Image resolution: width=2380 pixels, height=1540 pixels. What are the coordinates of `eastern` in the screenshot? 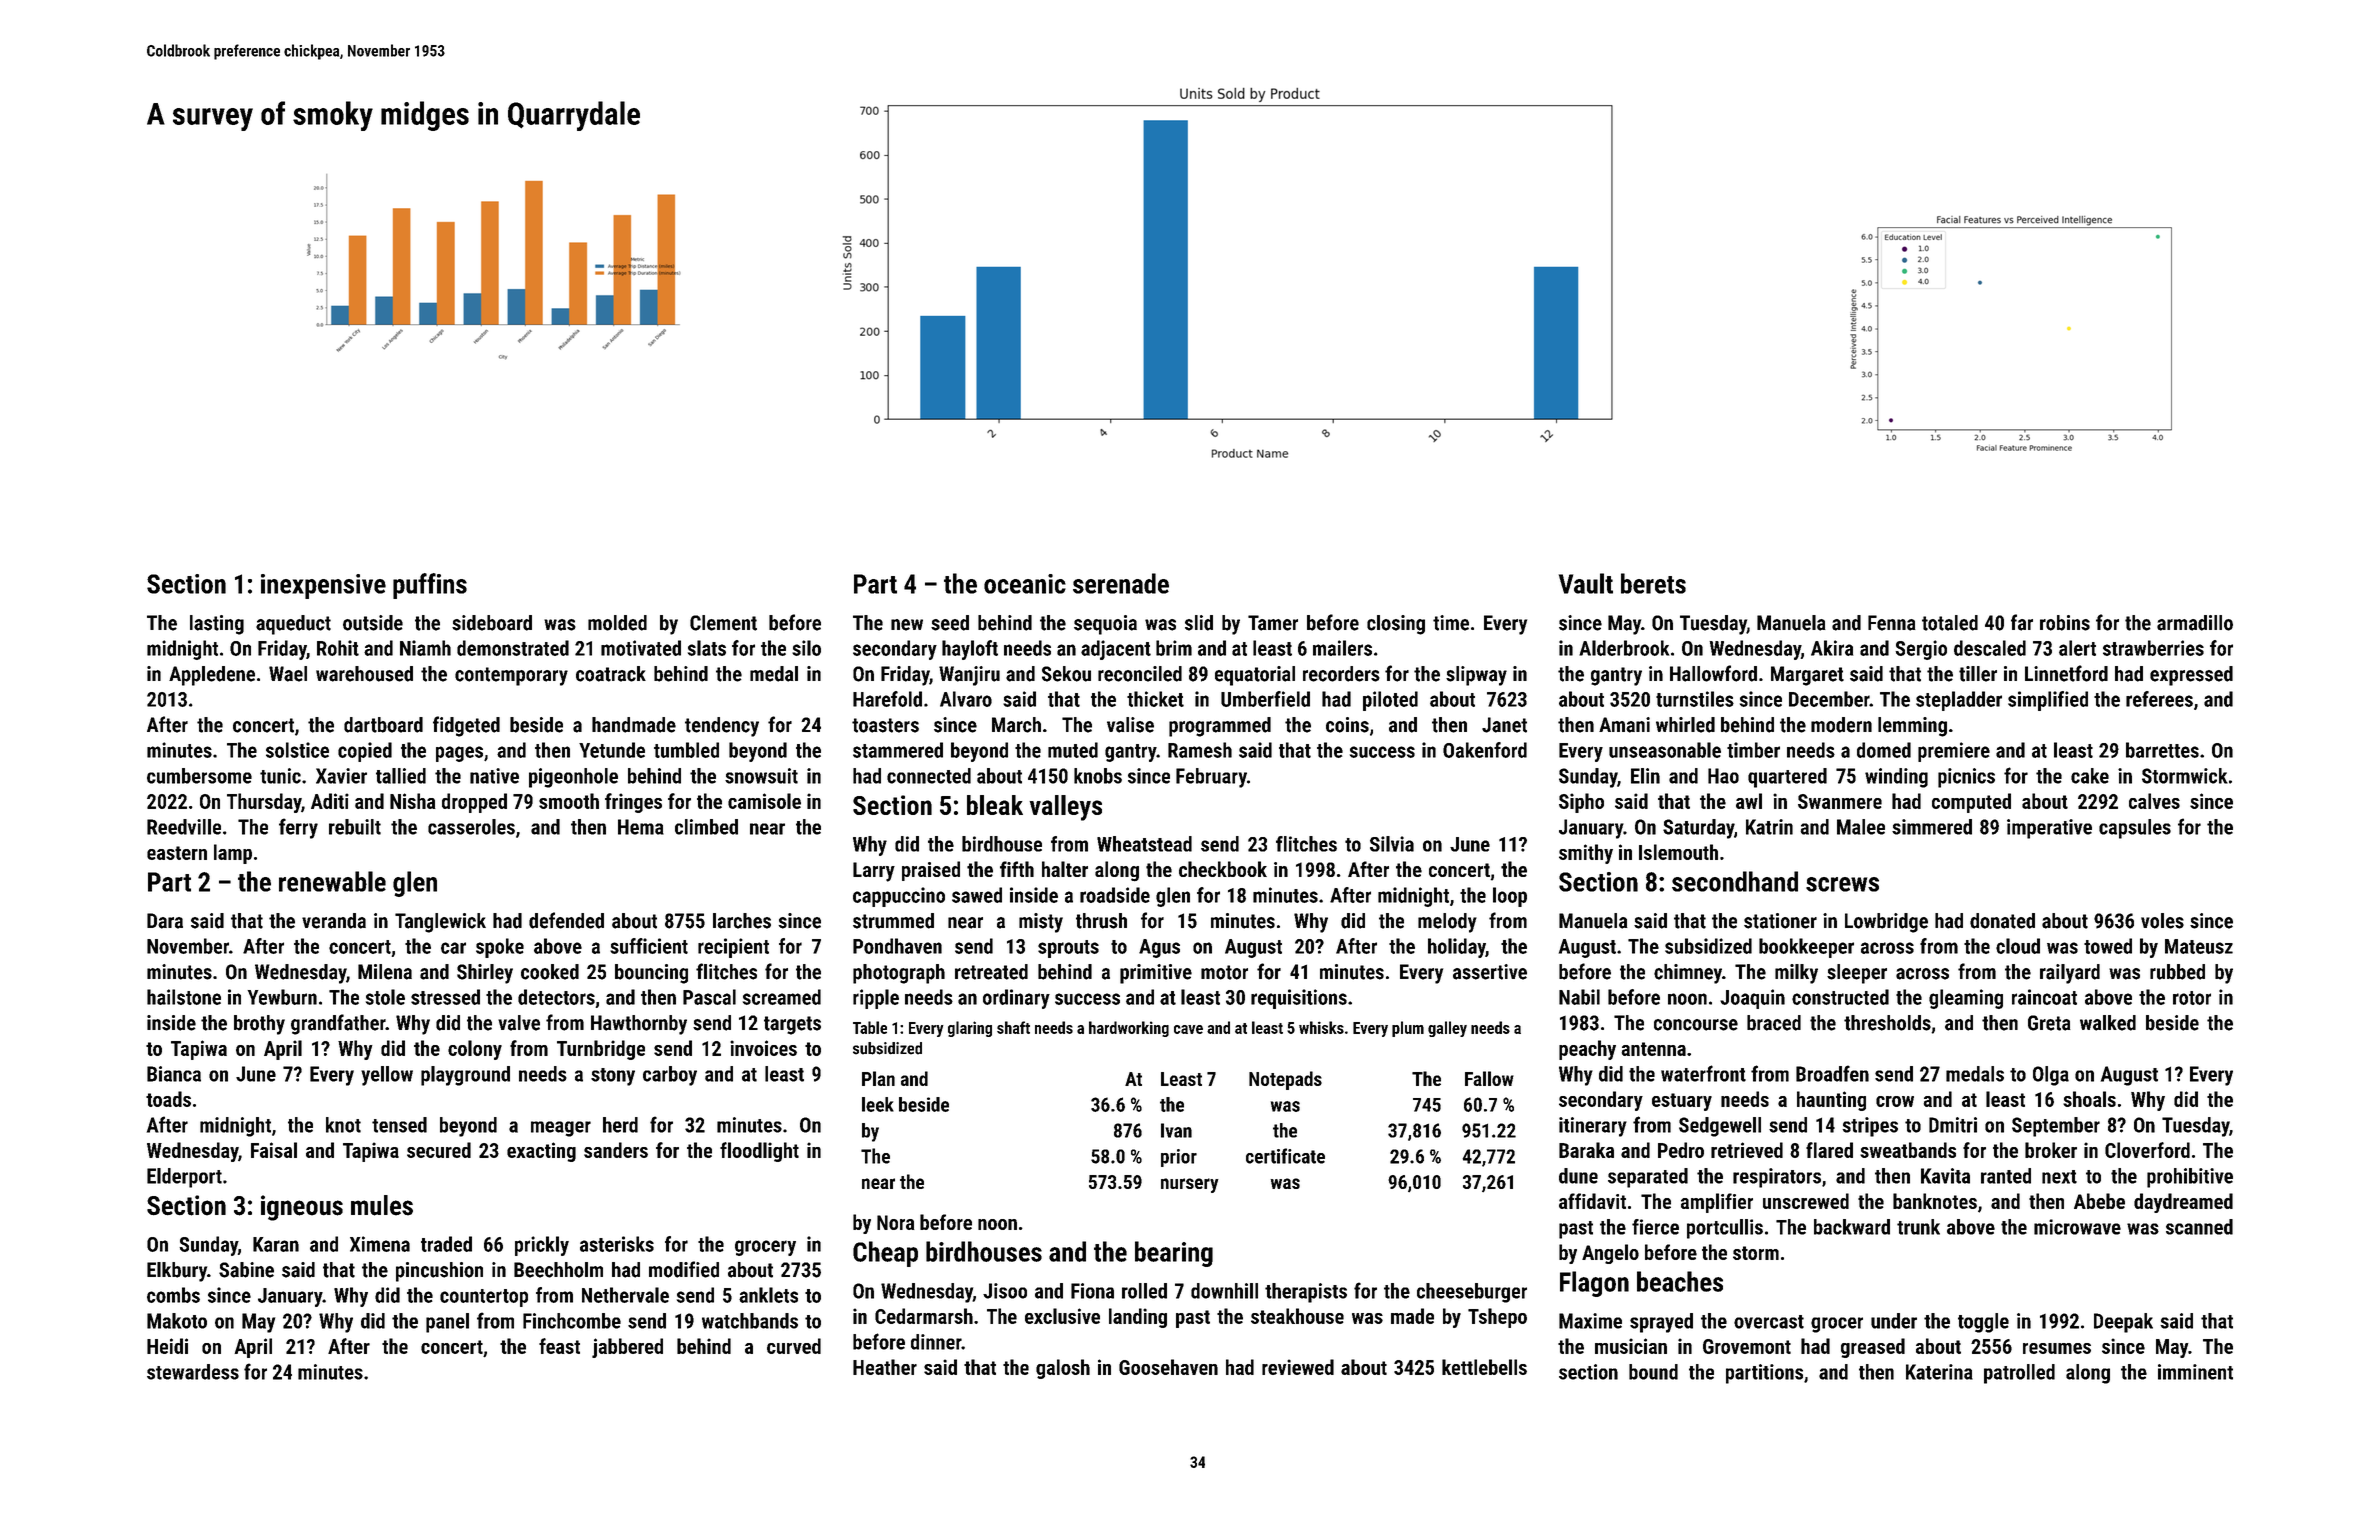 It's located at (177, 853).
